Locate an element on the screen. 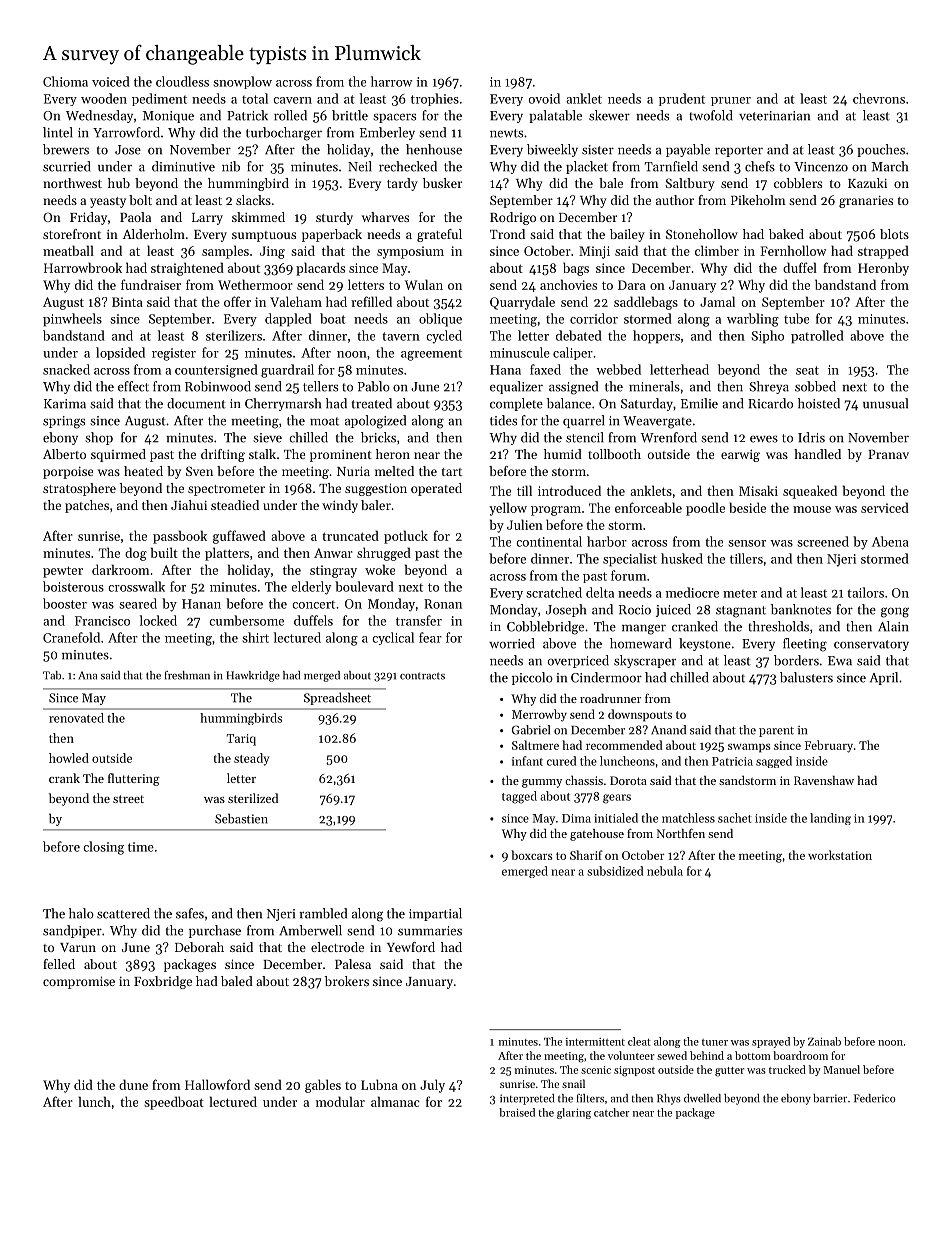 The height and width of the screenshot is (1233, 952). April is located at coordinates (884, 678).
